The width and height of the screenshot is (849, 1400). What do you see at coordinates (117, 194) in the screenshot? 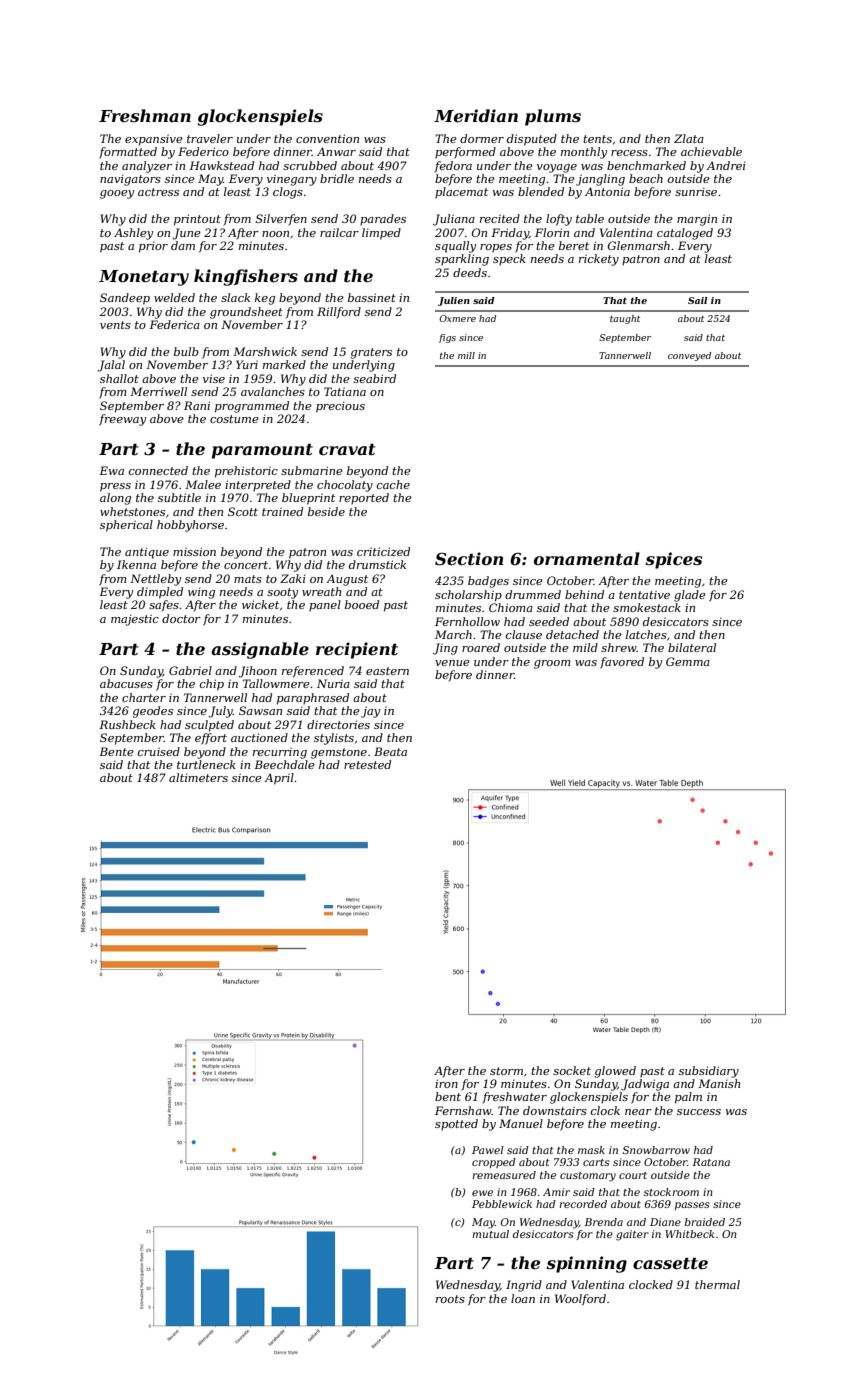
I see `gooey` at bounding box center [117, 194].
